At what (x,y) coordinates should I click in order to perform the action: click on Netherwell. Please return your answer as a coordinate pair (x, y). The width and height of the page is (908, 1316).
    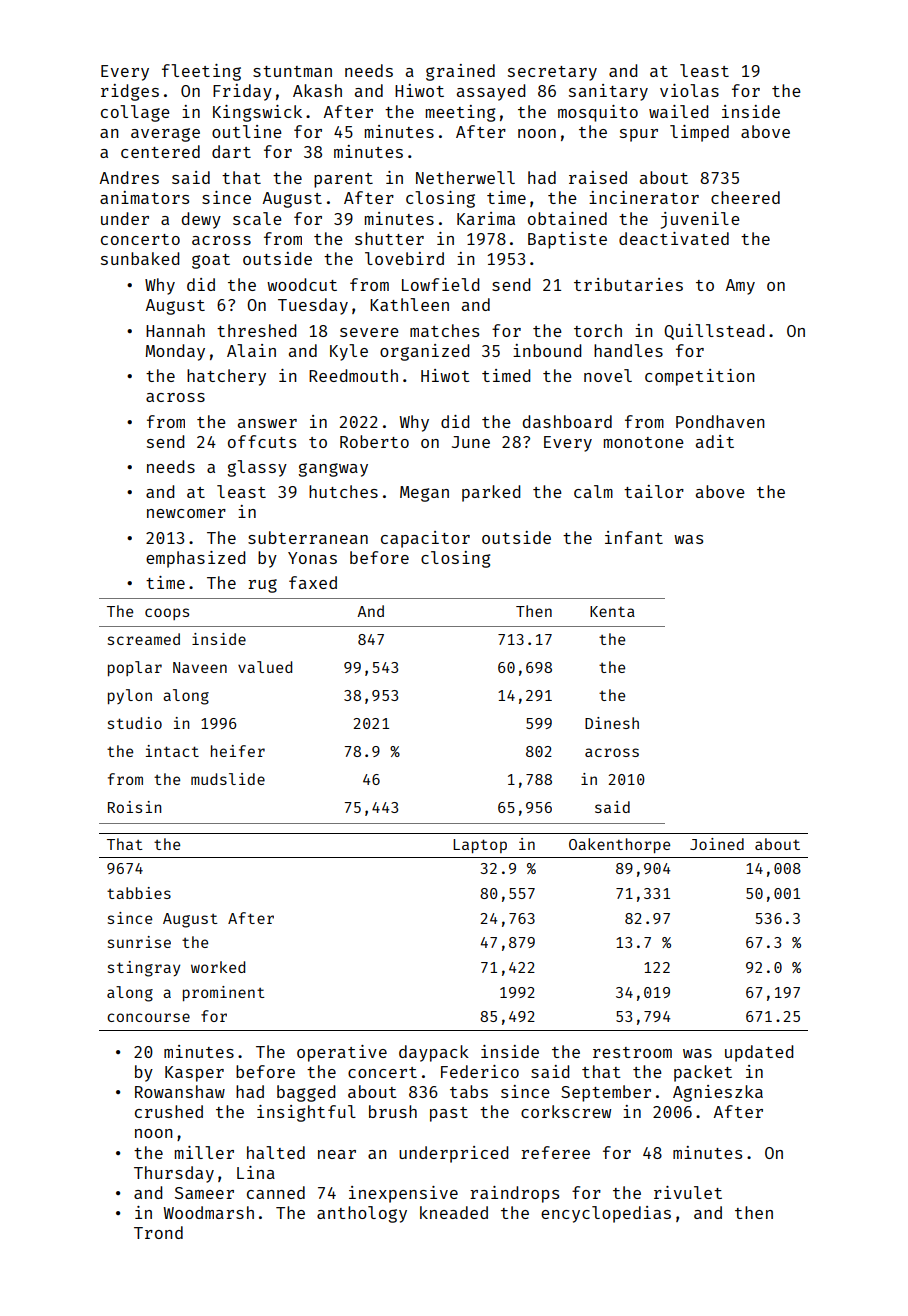
    Looking at the image, I should click on (465, 177).
